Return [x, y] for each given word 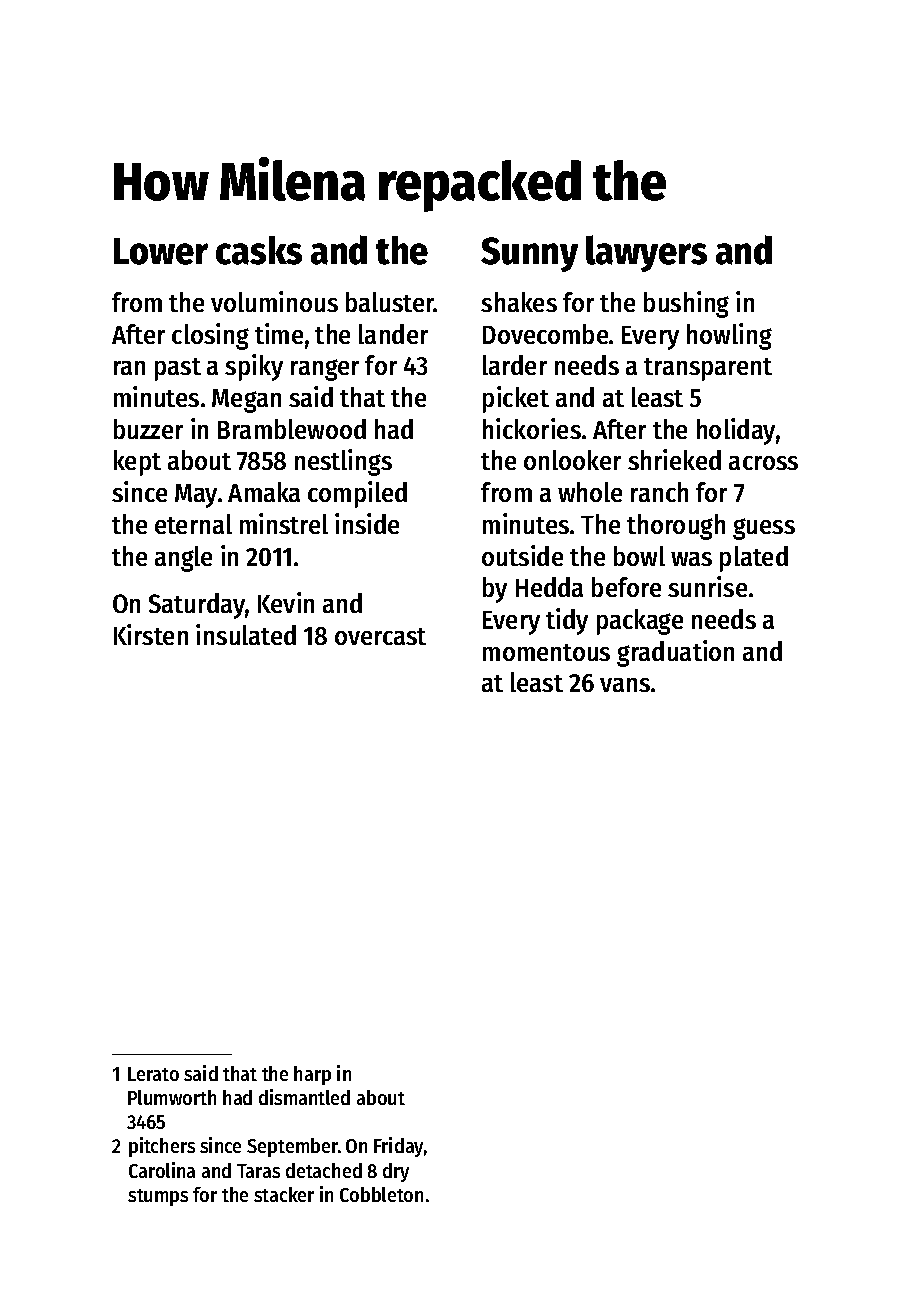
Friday [398, 1147]
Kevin [286, 602]
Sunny [529, 254]
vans [625, 685]
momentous [546, 652]
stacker [284, 1194]
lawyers [646, 253]
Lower [161, 251]
